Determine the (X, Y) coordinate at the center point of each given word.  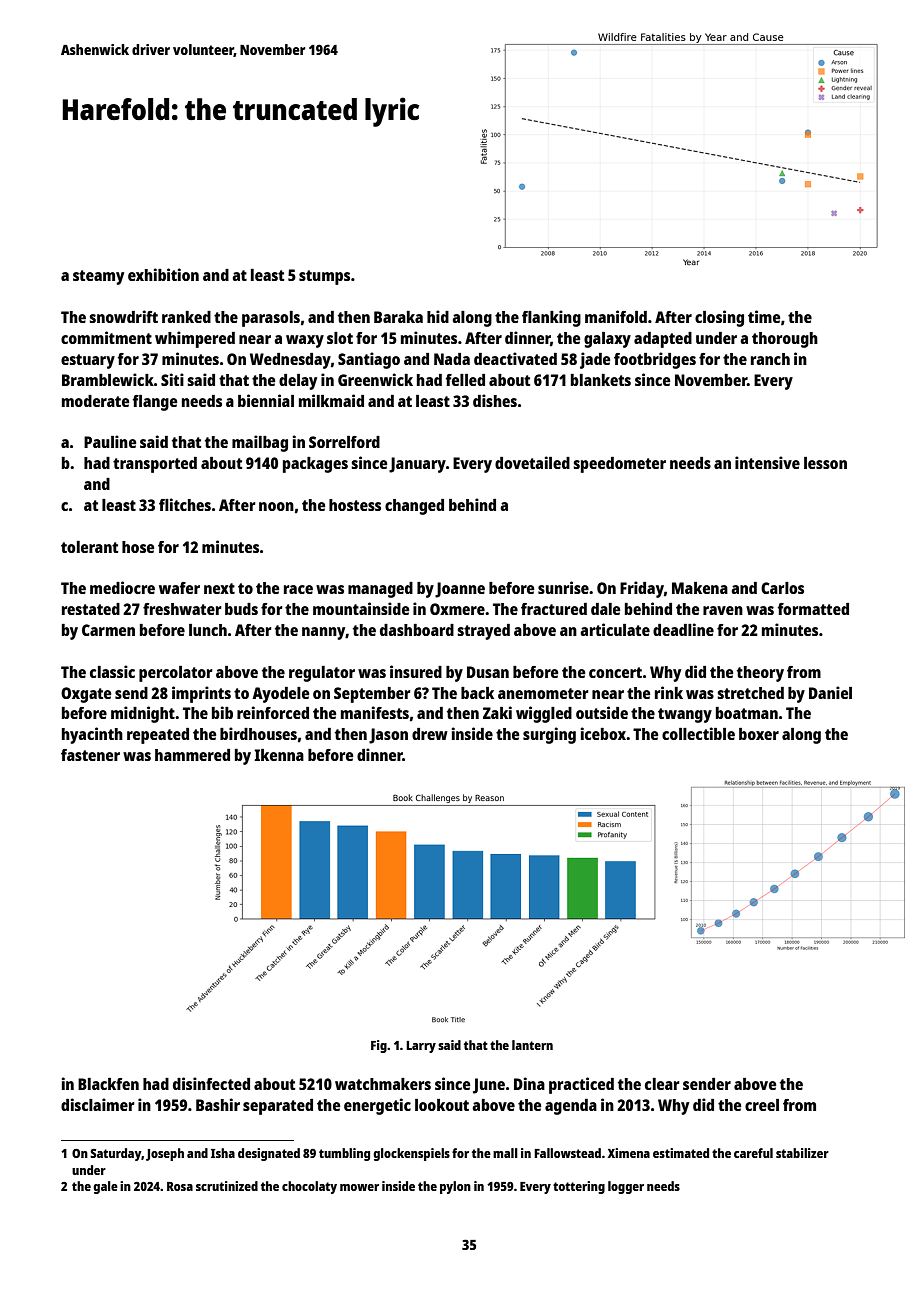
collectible (698, 733)
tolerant (89, 547)
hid (438, 316)
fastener (90, 755)
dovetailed (532, 462)
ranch (770, 359)
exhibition (163, 274)
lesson (825, 463)
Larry (421, 1047)
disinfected (211, 1083)
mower (359, 1187)
